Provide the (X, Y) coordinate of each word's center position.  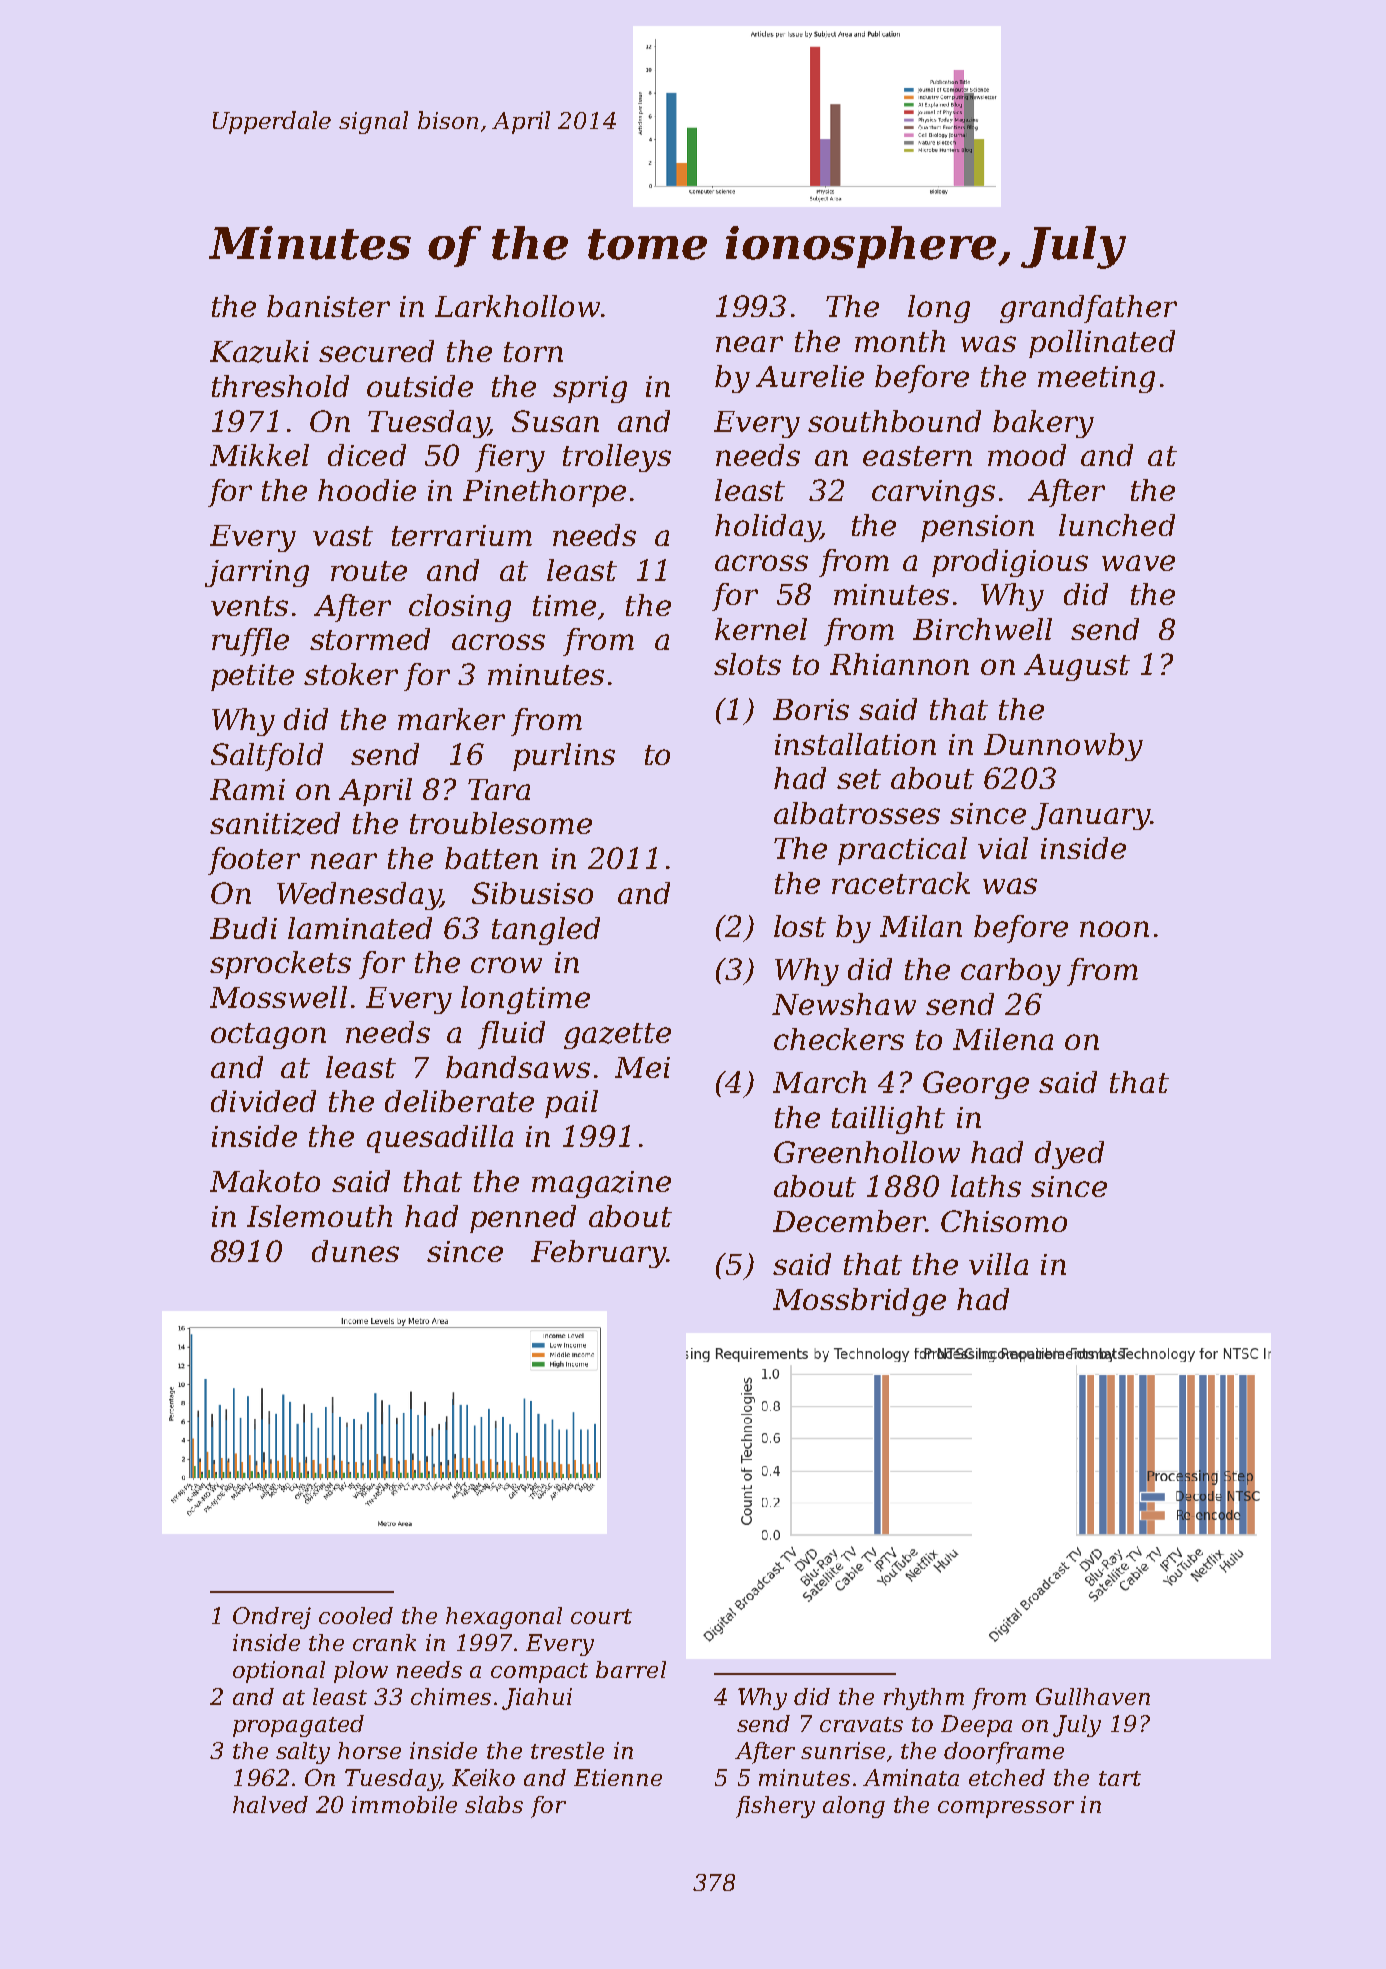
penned (523, 1219)
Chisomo (1004, 1221)
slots (747, 664)
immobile (404, 1804)
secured (376, 351)
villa (998, 1264)
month (900, 341)
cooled (356, 1615)
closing (460, 608)
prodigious (1010, 563)
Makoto (265, 1181)
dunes (355, 1251)
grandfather (1088, 309)
